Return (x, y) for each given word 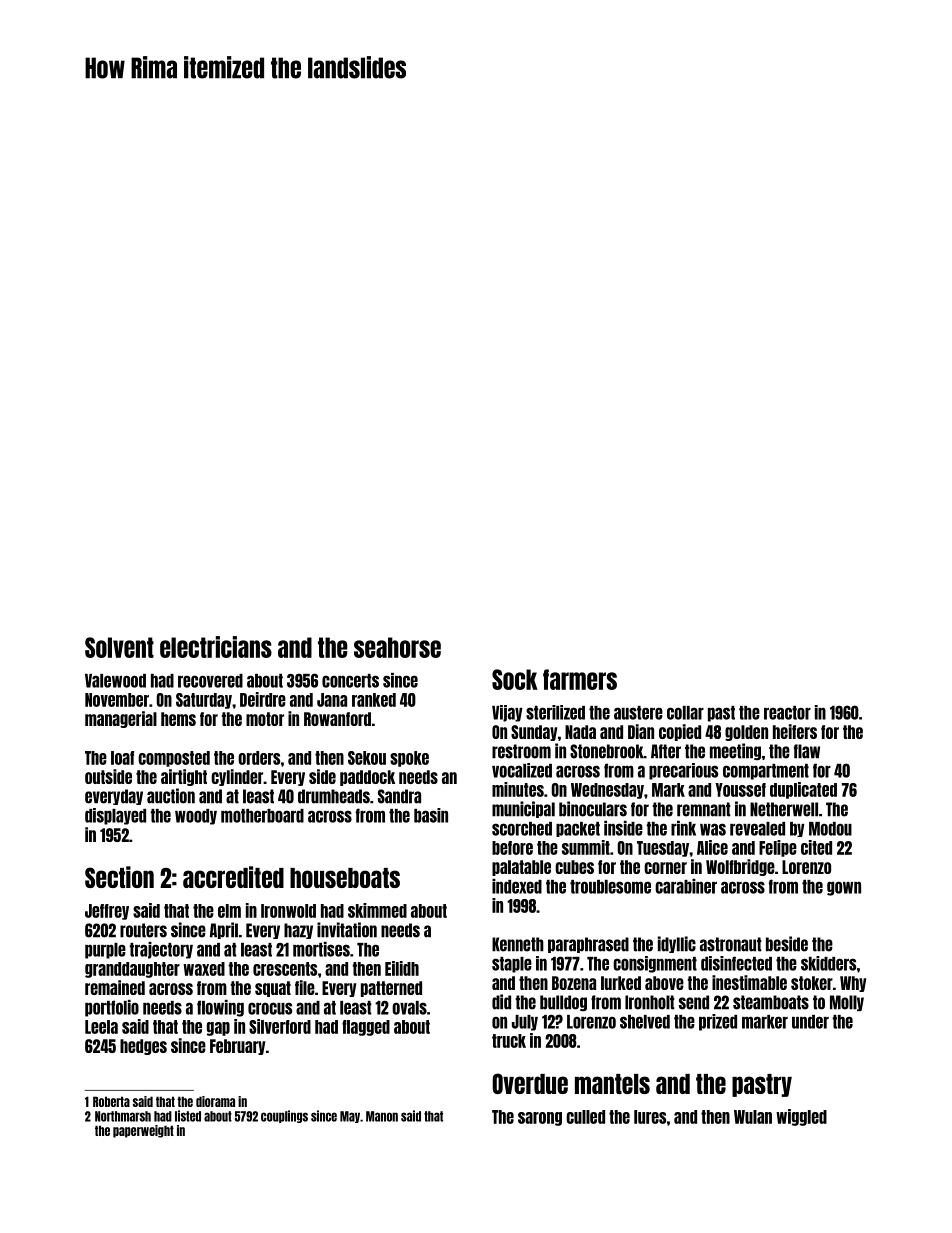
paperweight (143, 1131)
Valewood (115, 681)
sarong (540, 1119)
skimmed (377, 910)
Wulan (753, 1117)
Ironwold (288, 911)
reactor (787, 713)
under (810, 1022)
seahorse (397, 647)
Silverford (280, 1026)
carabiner (686, 886)
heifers (795, 731)
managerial (121, 719)
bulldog (563, 1003)
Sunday (534, 733)
